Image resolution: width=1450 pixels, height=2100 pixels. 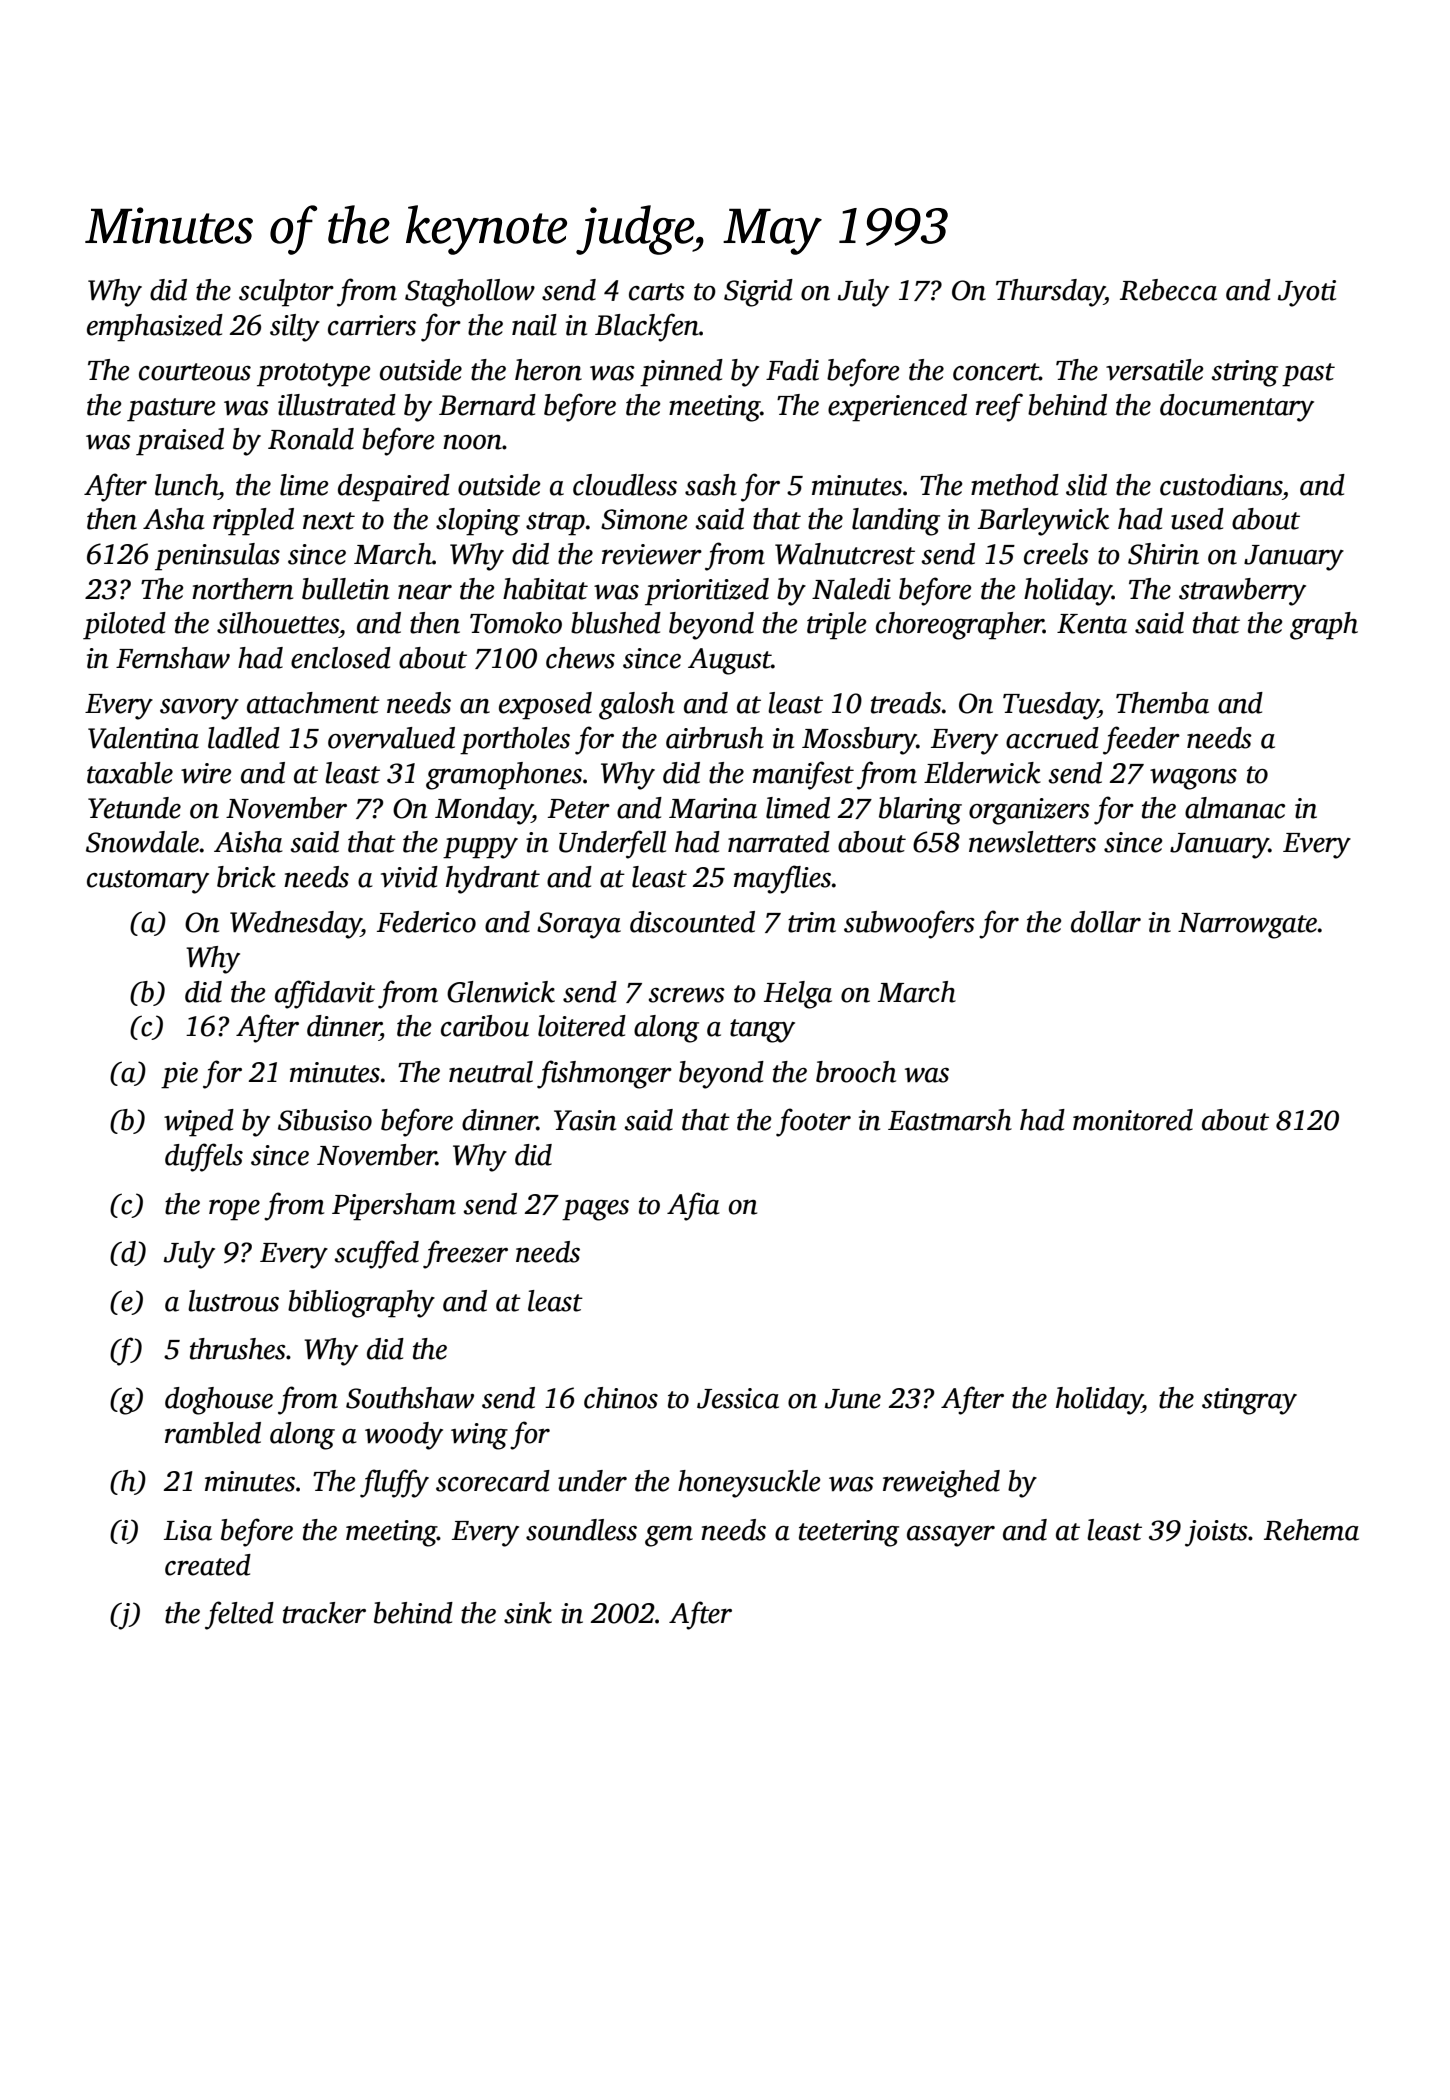 I want to click on Fadi, so click(x=792, y=370).
